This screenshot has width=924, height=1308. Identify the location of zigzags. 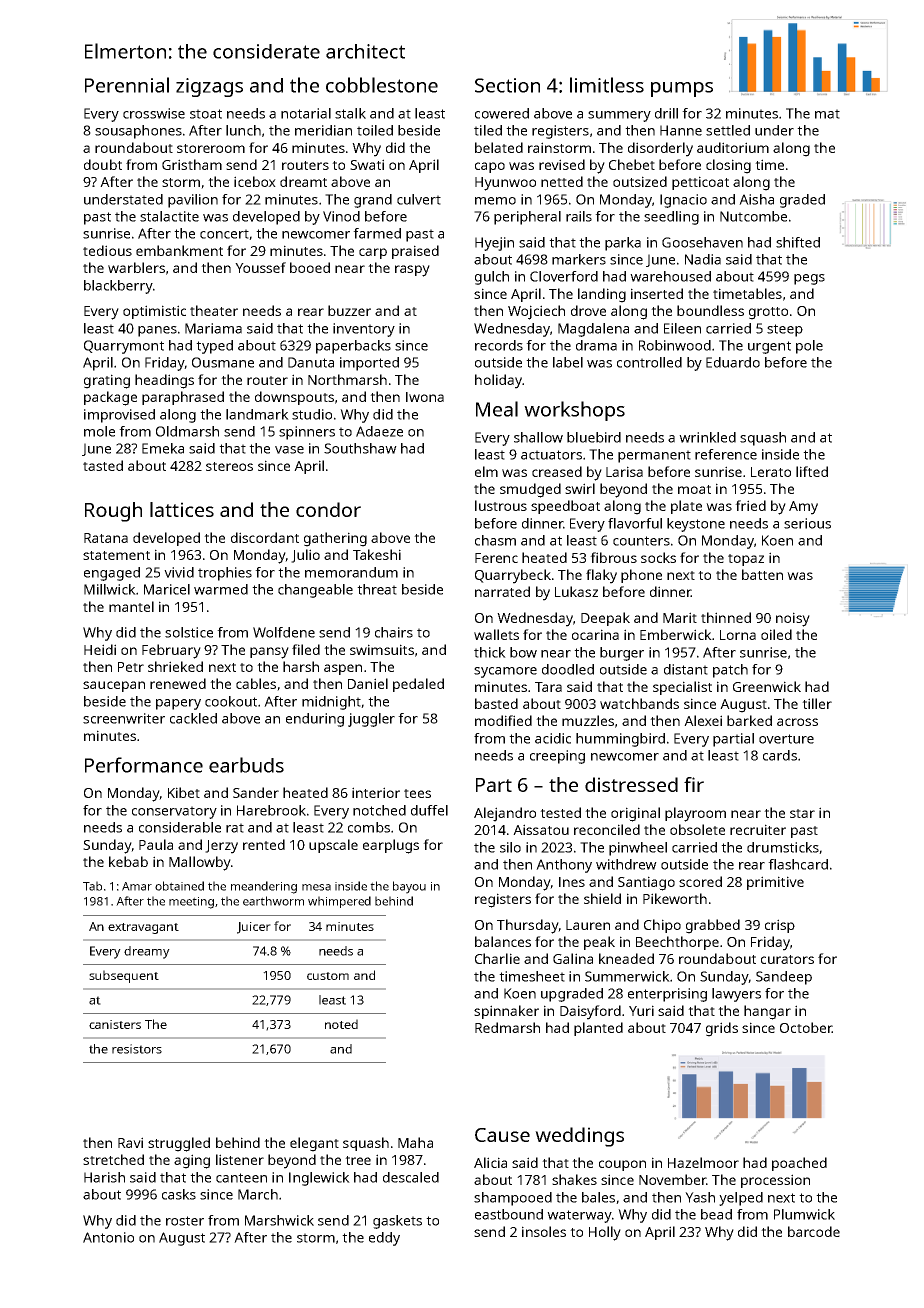
(209, 87).
